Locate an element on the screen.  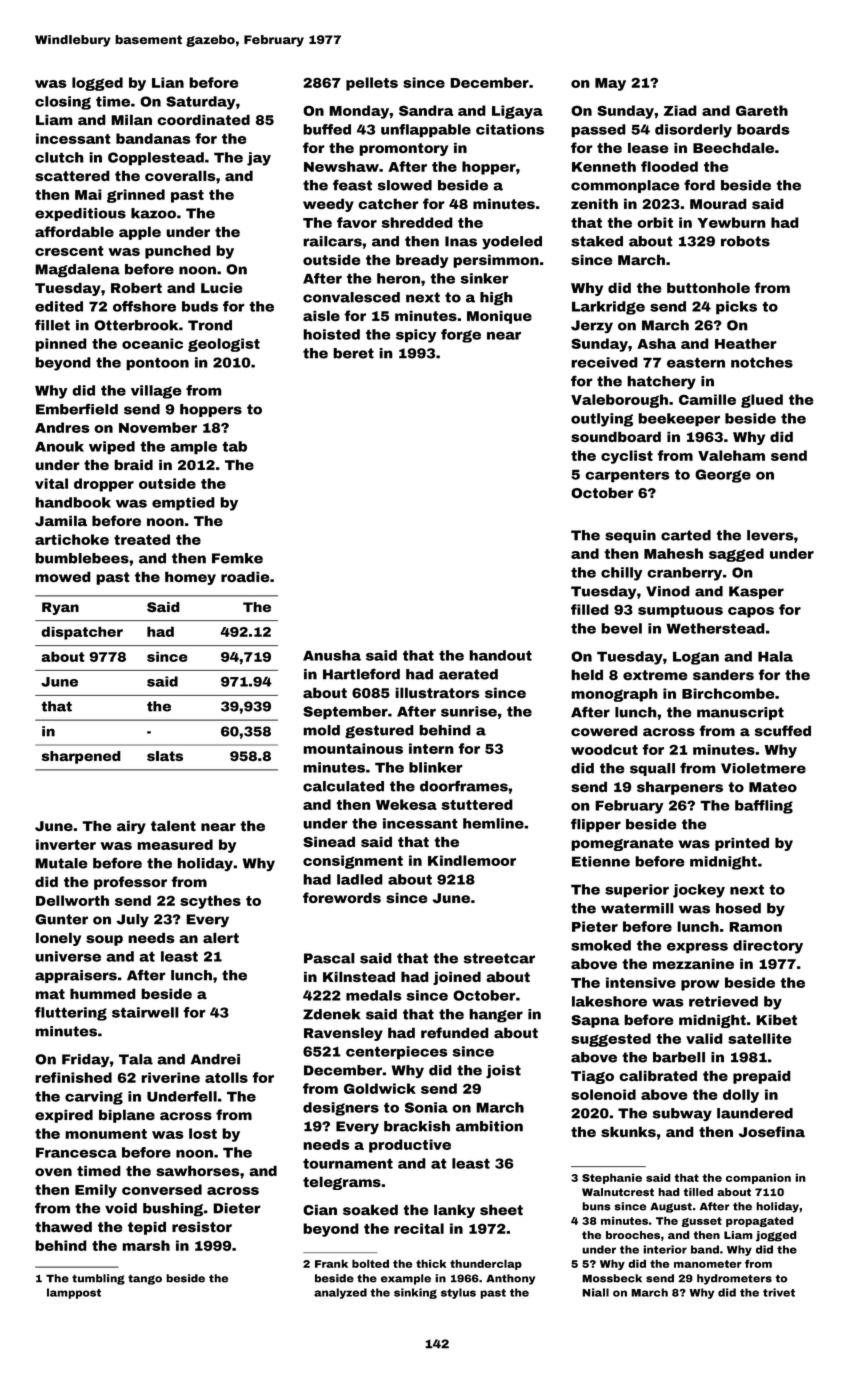
coordinated is located at coordinates (203, 120).
